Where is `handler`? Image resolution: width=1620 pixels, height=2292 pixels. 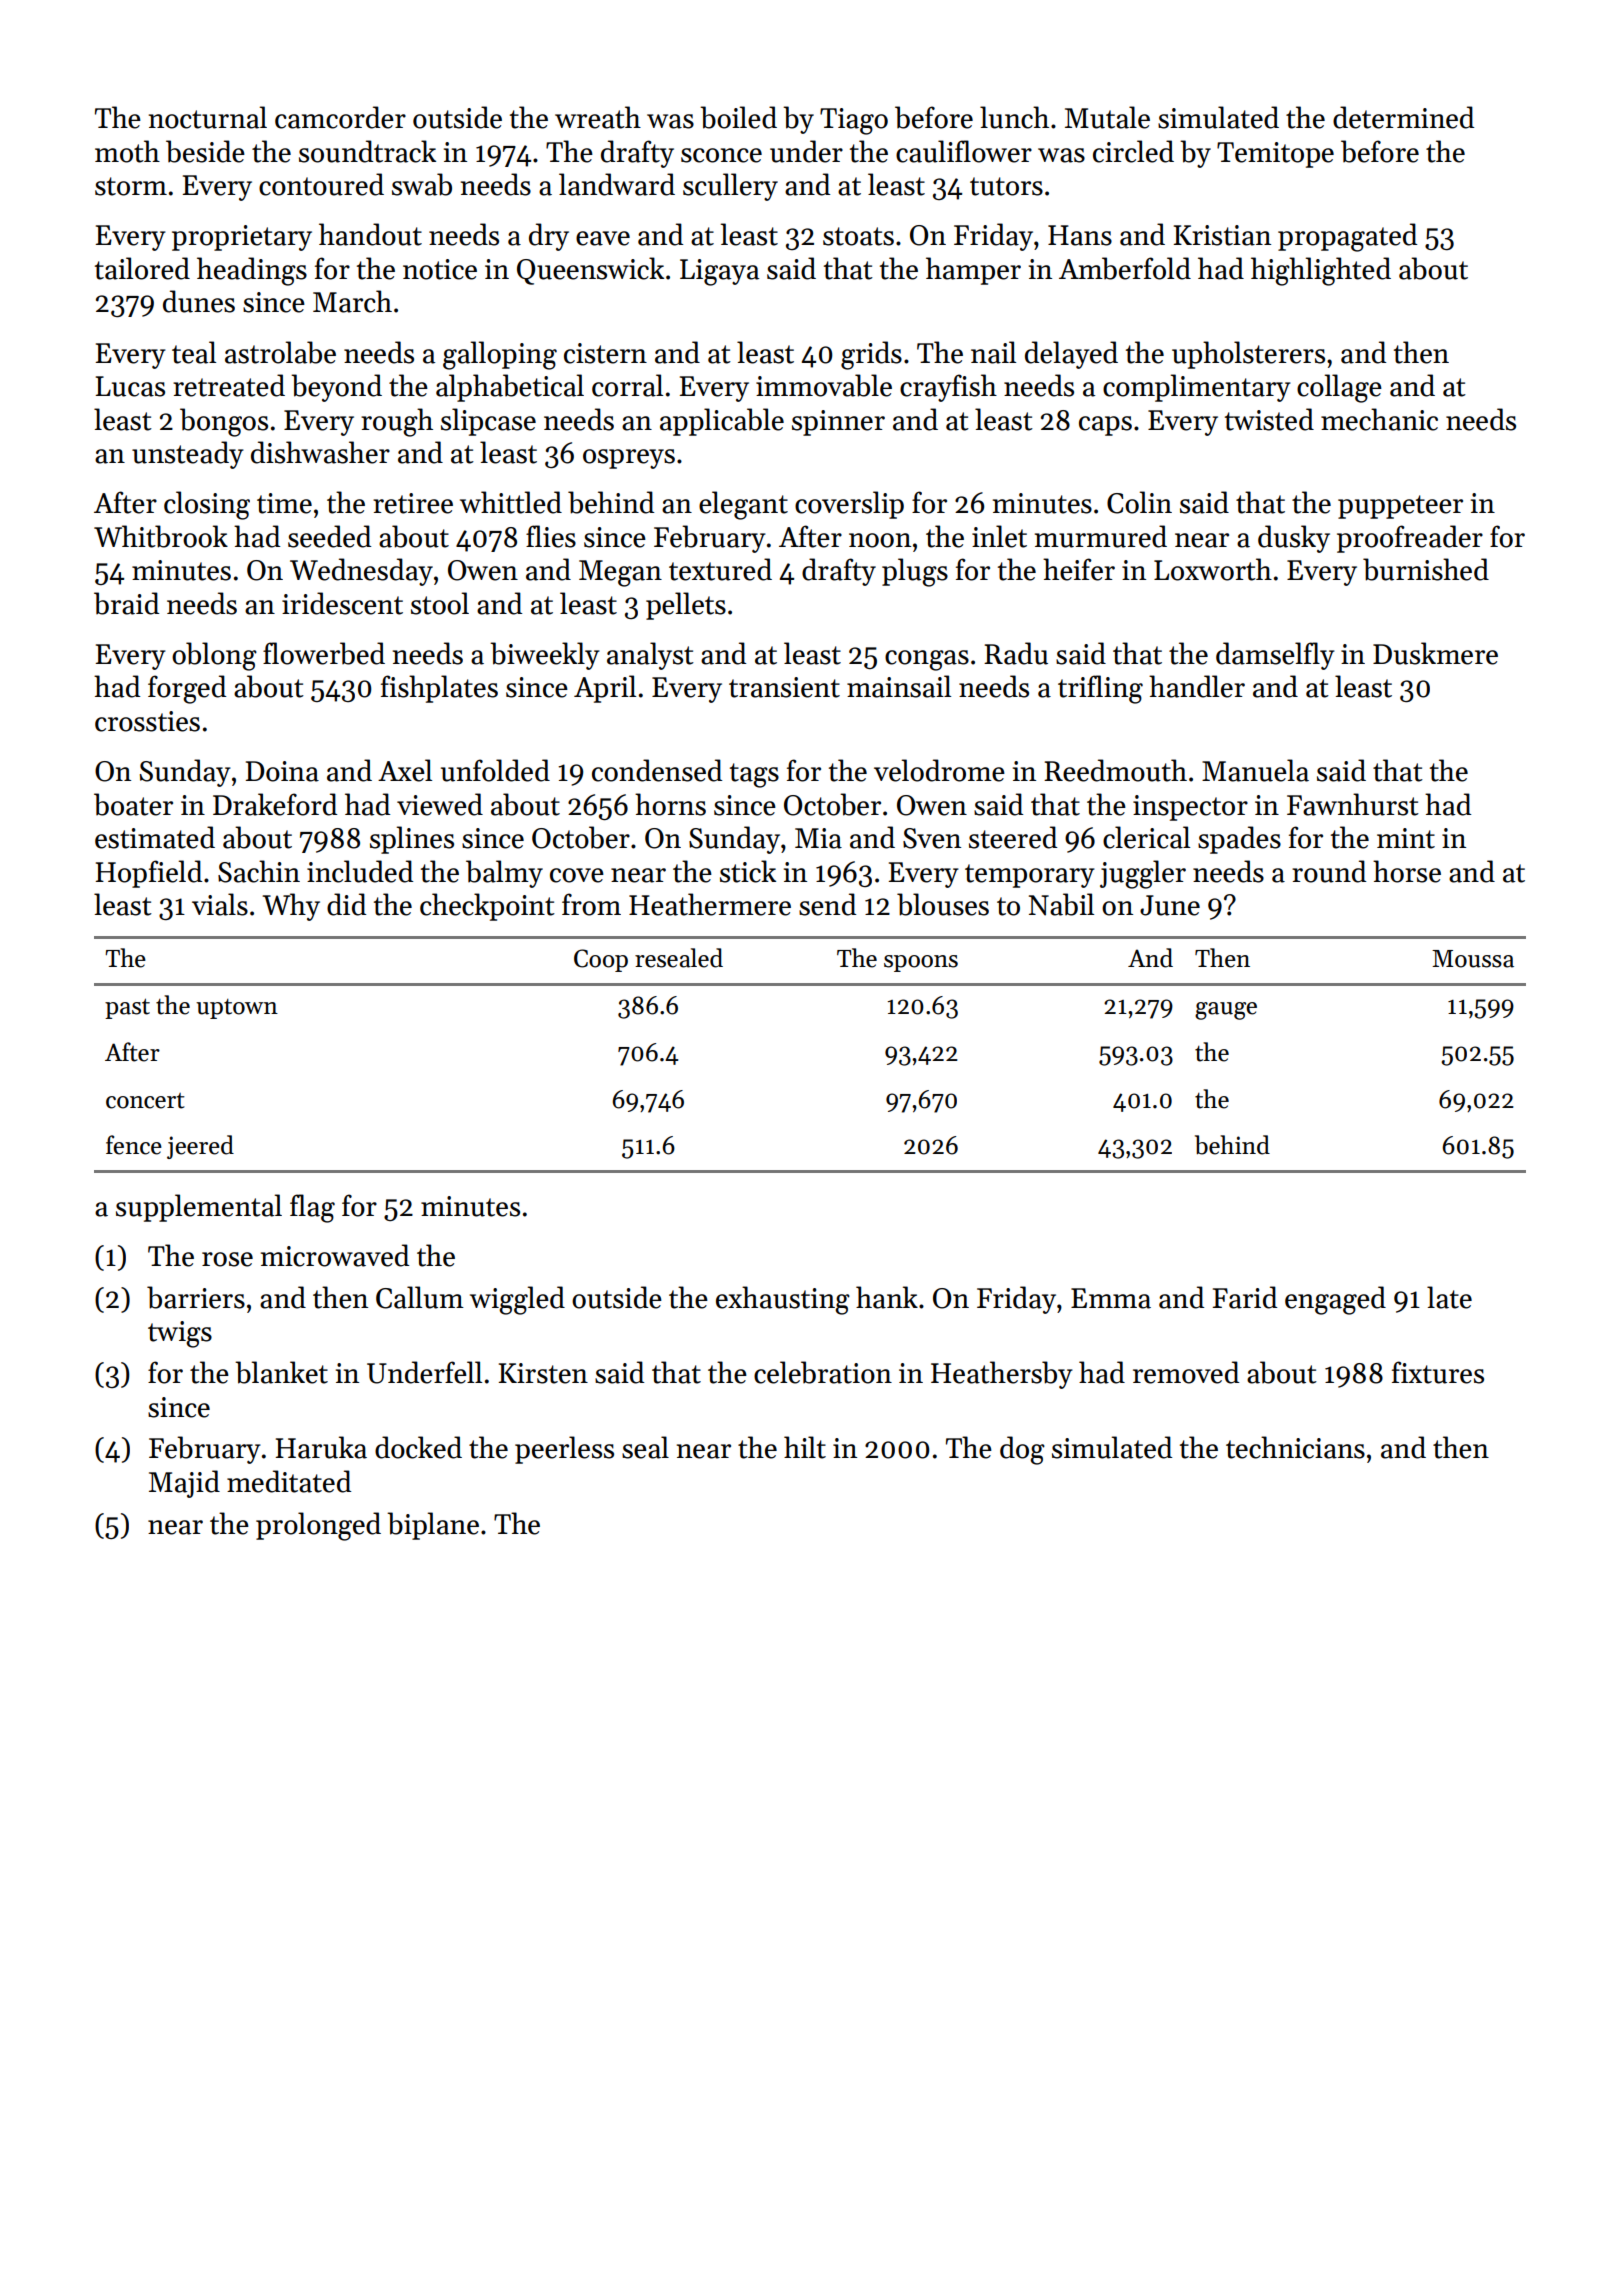
handler is located at coordinates (1197, 686).
